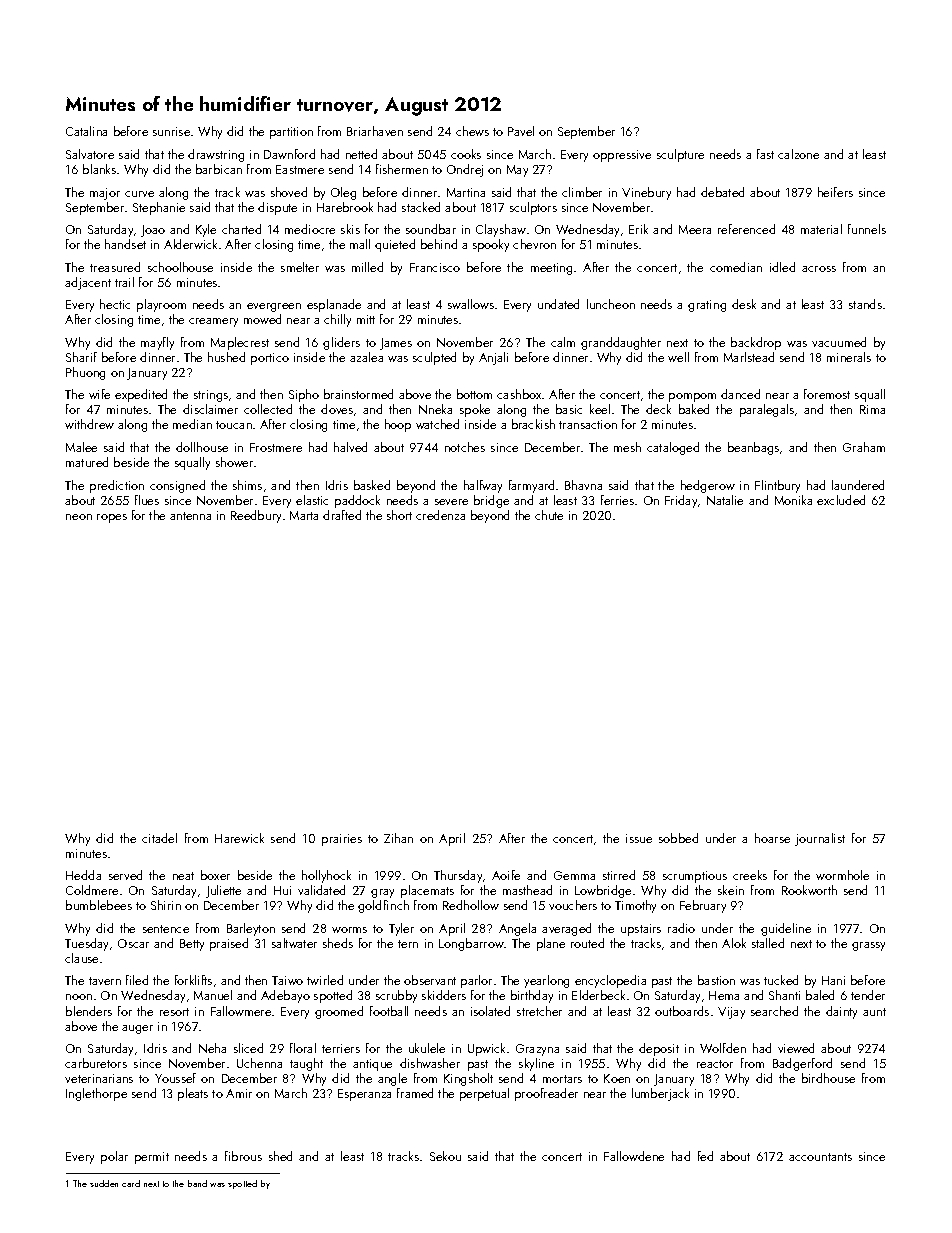  Describe the element at coordinates (820, 839) in the screenshot. I see `journalist` at that location.
